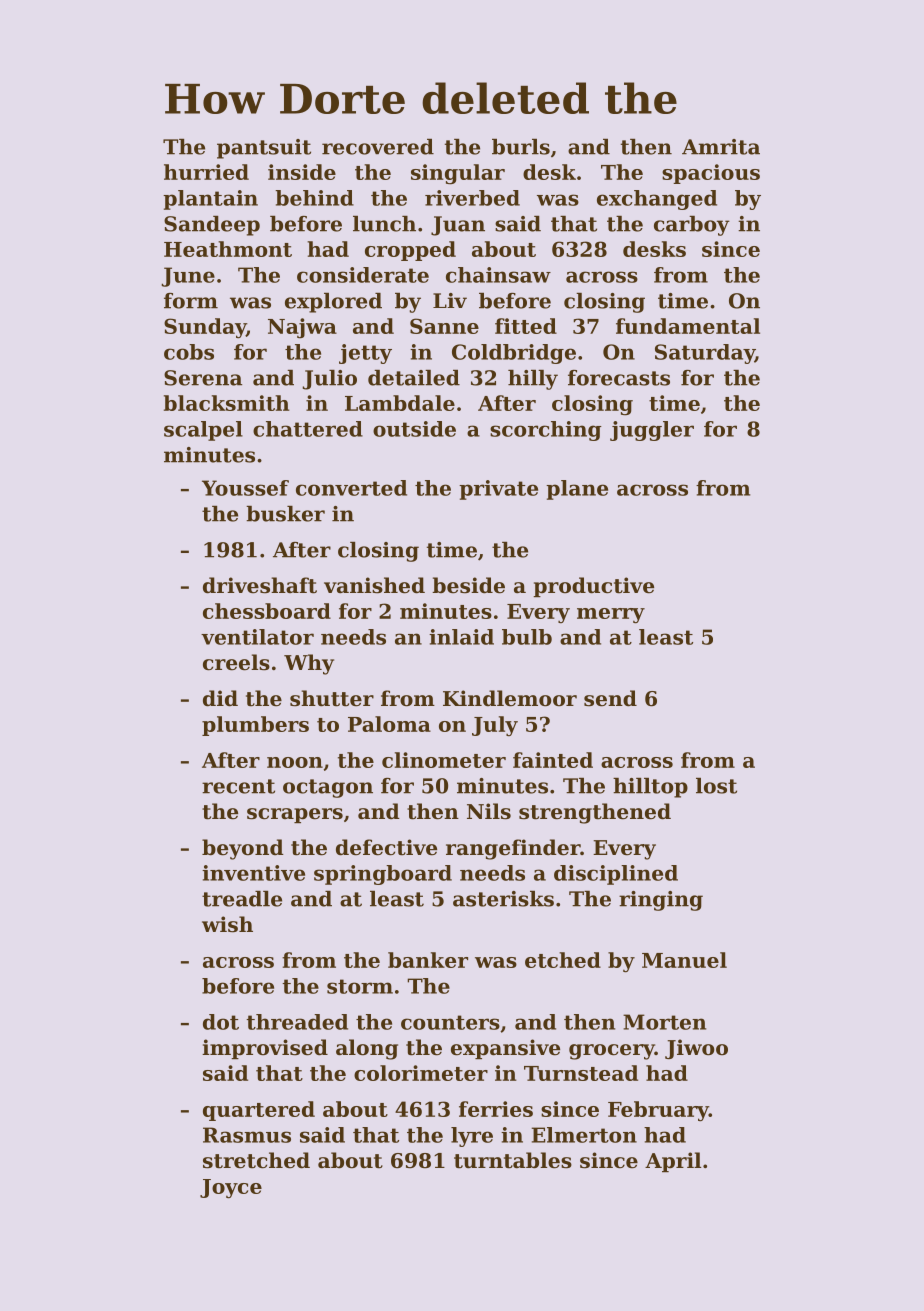 Image resolution: width=924 pixels, height=1311 pixels. Describe the element at coordinates (444, 760) in the screenshot. I see `clinometer` at that location.
